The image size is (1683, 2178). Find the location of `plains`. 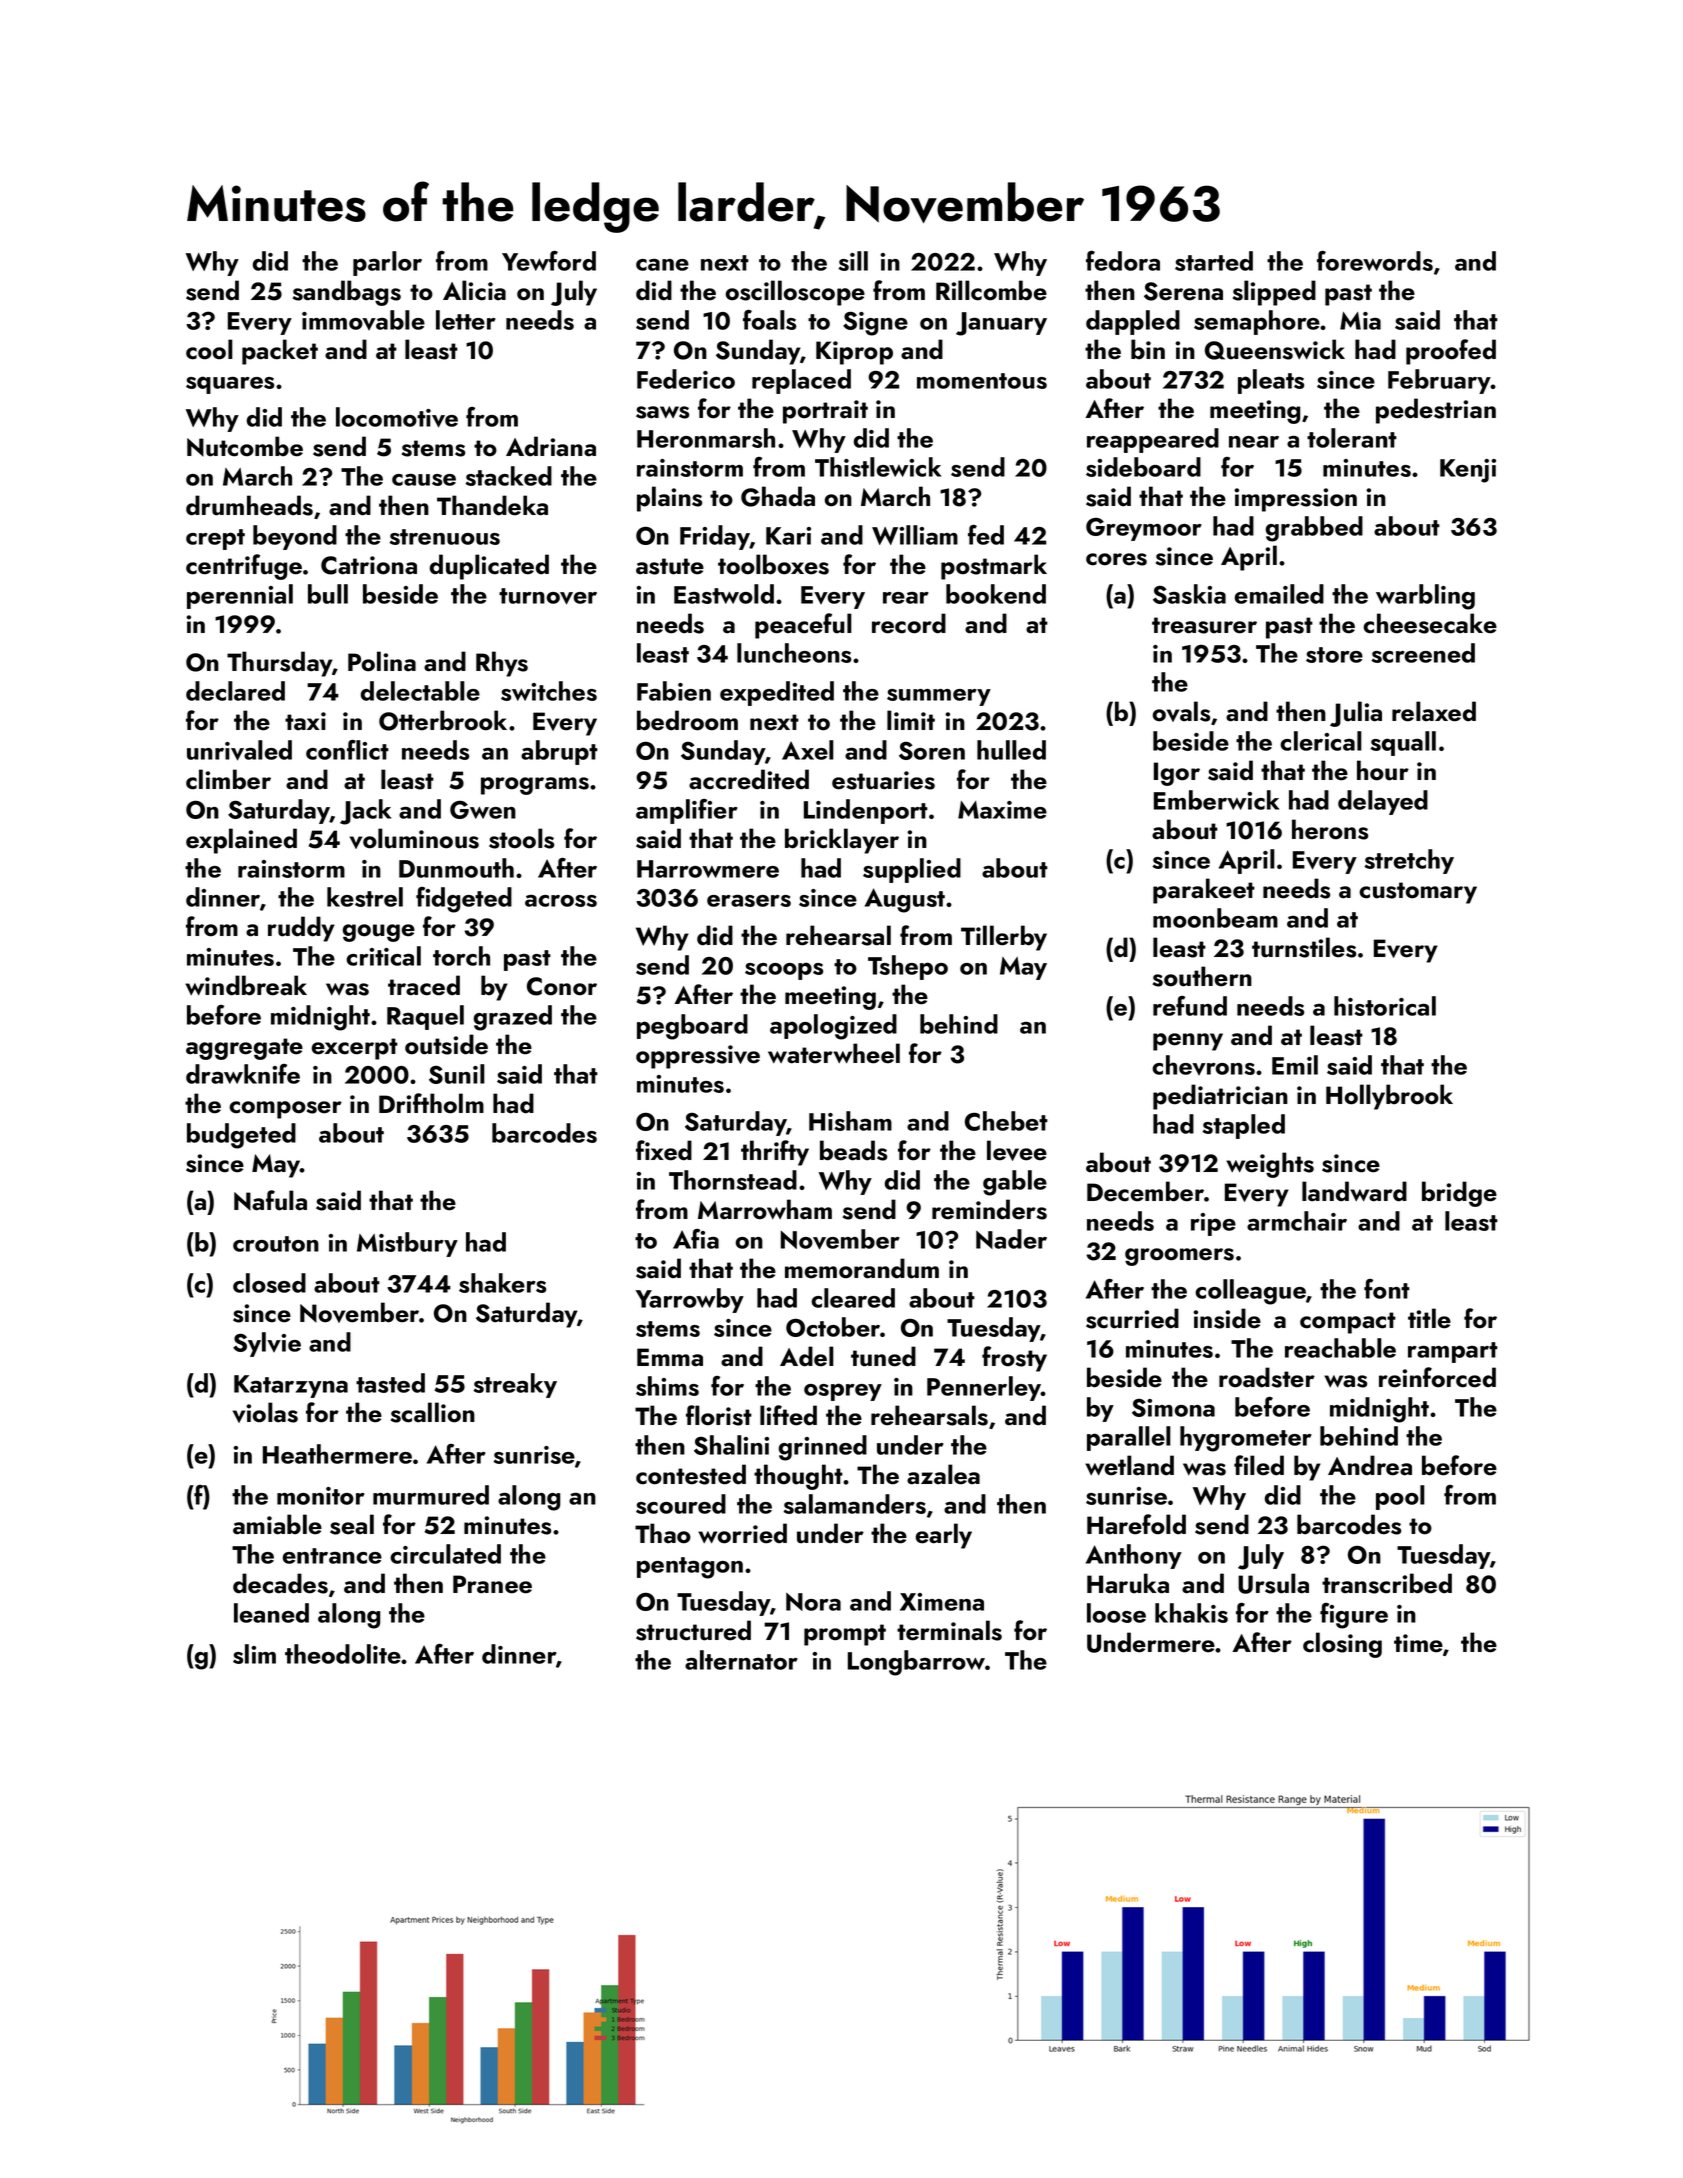

plains is located at coordinates (669, 499).
